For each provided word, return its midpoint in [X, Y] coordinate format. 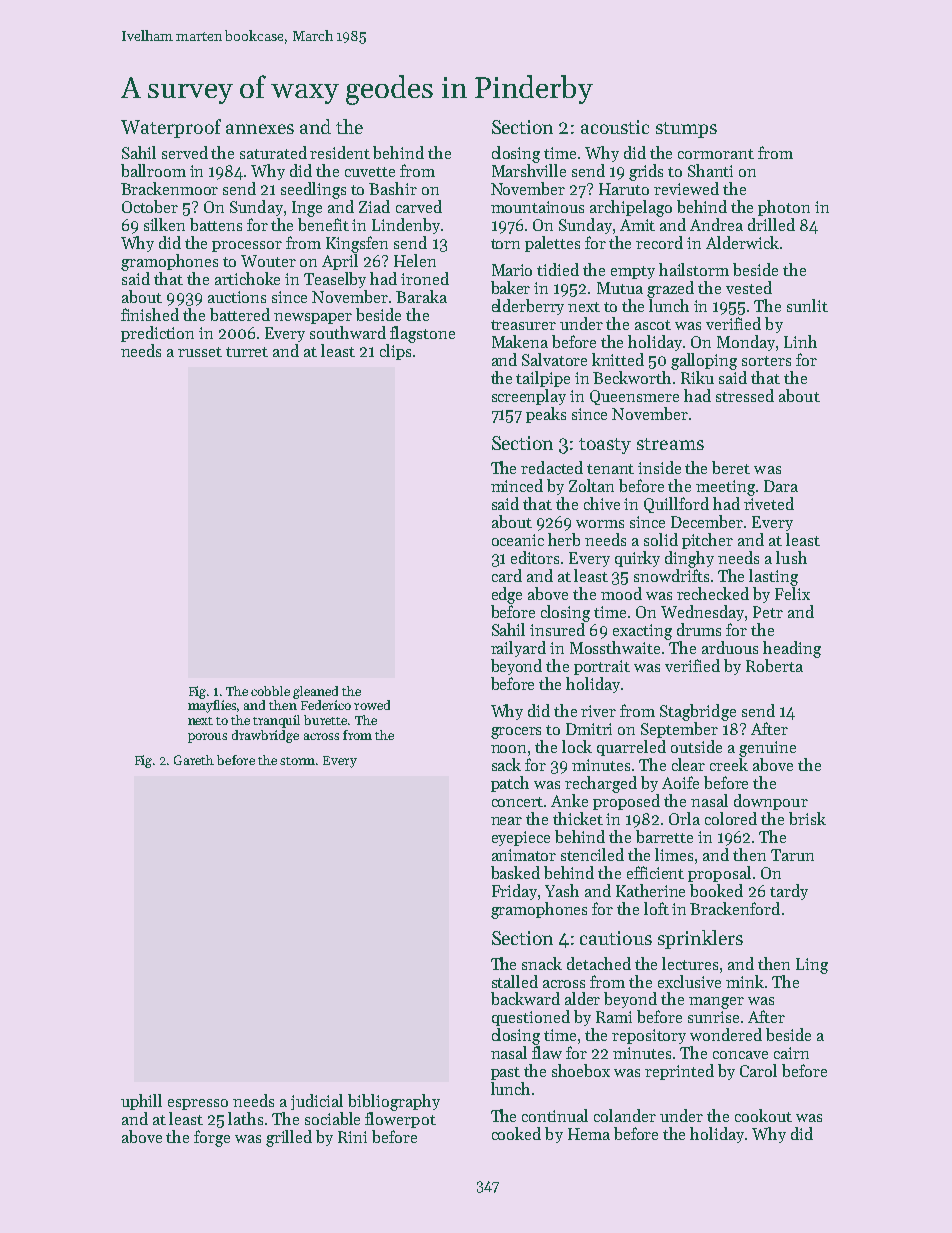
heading [792, 649]
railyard [518, 649]
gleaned [315, 692]
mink [745, 981]
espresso [198, 1104]
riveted [769, 503]
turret [247, 352]
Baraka [421, 296]
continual [555, 1115]
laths [245, 1118]
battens [216, 224]
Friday [514, 892]
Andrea [716, 224]
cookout [763, 1115]
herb [564, 539]
